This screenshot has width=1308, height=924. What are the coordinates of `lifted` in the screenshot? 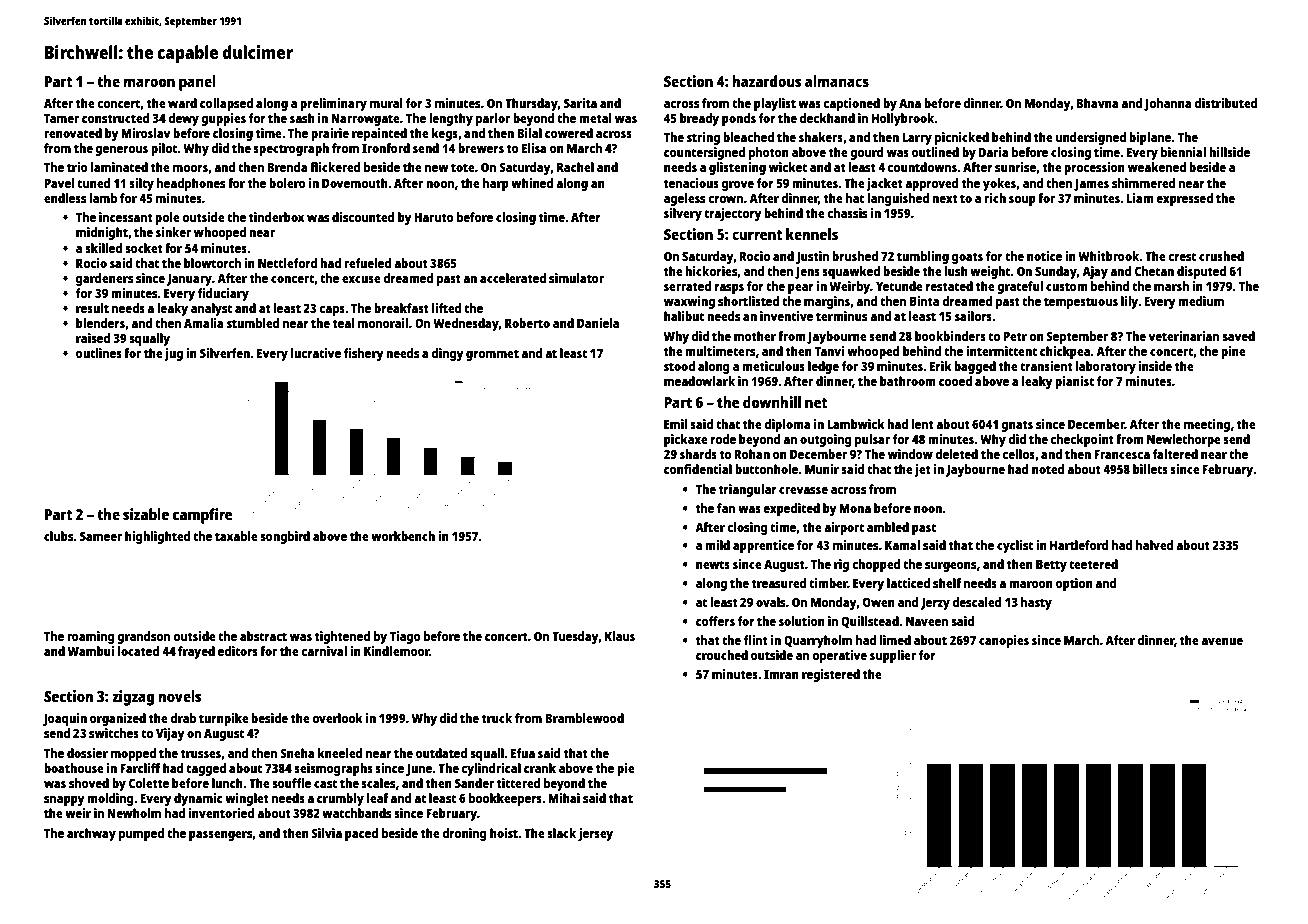 It's located at (446, 308).
